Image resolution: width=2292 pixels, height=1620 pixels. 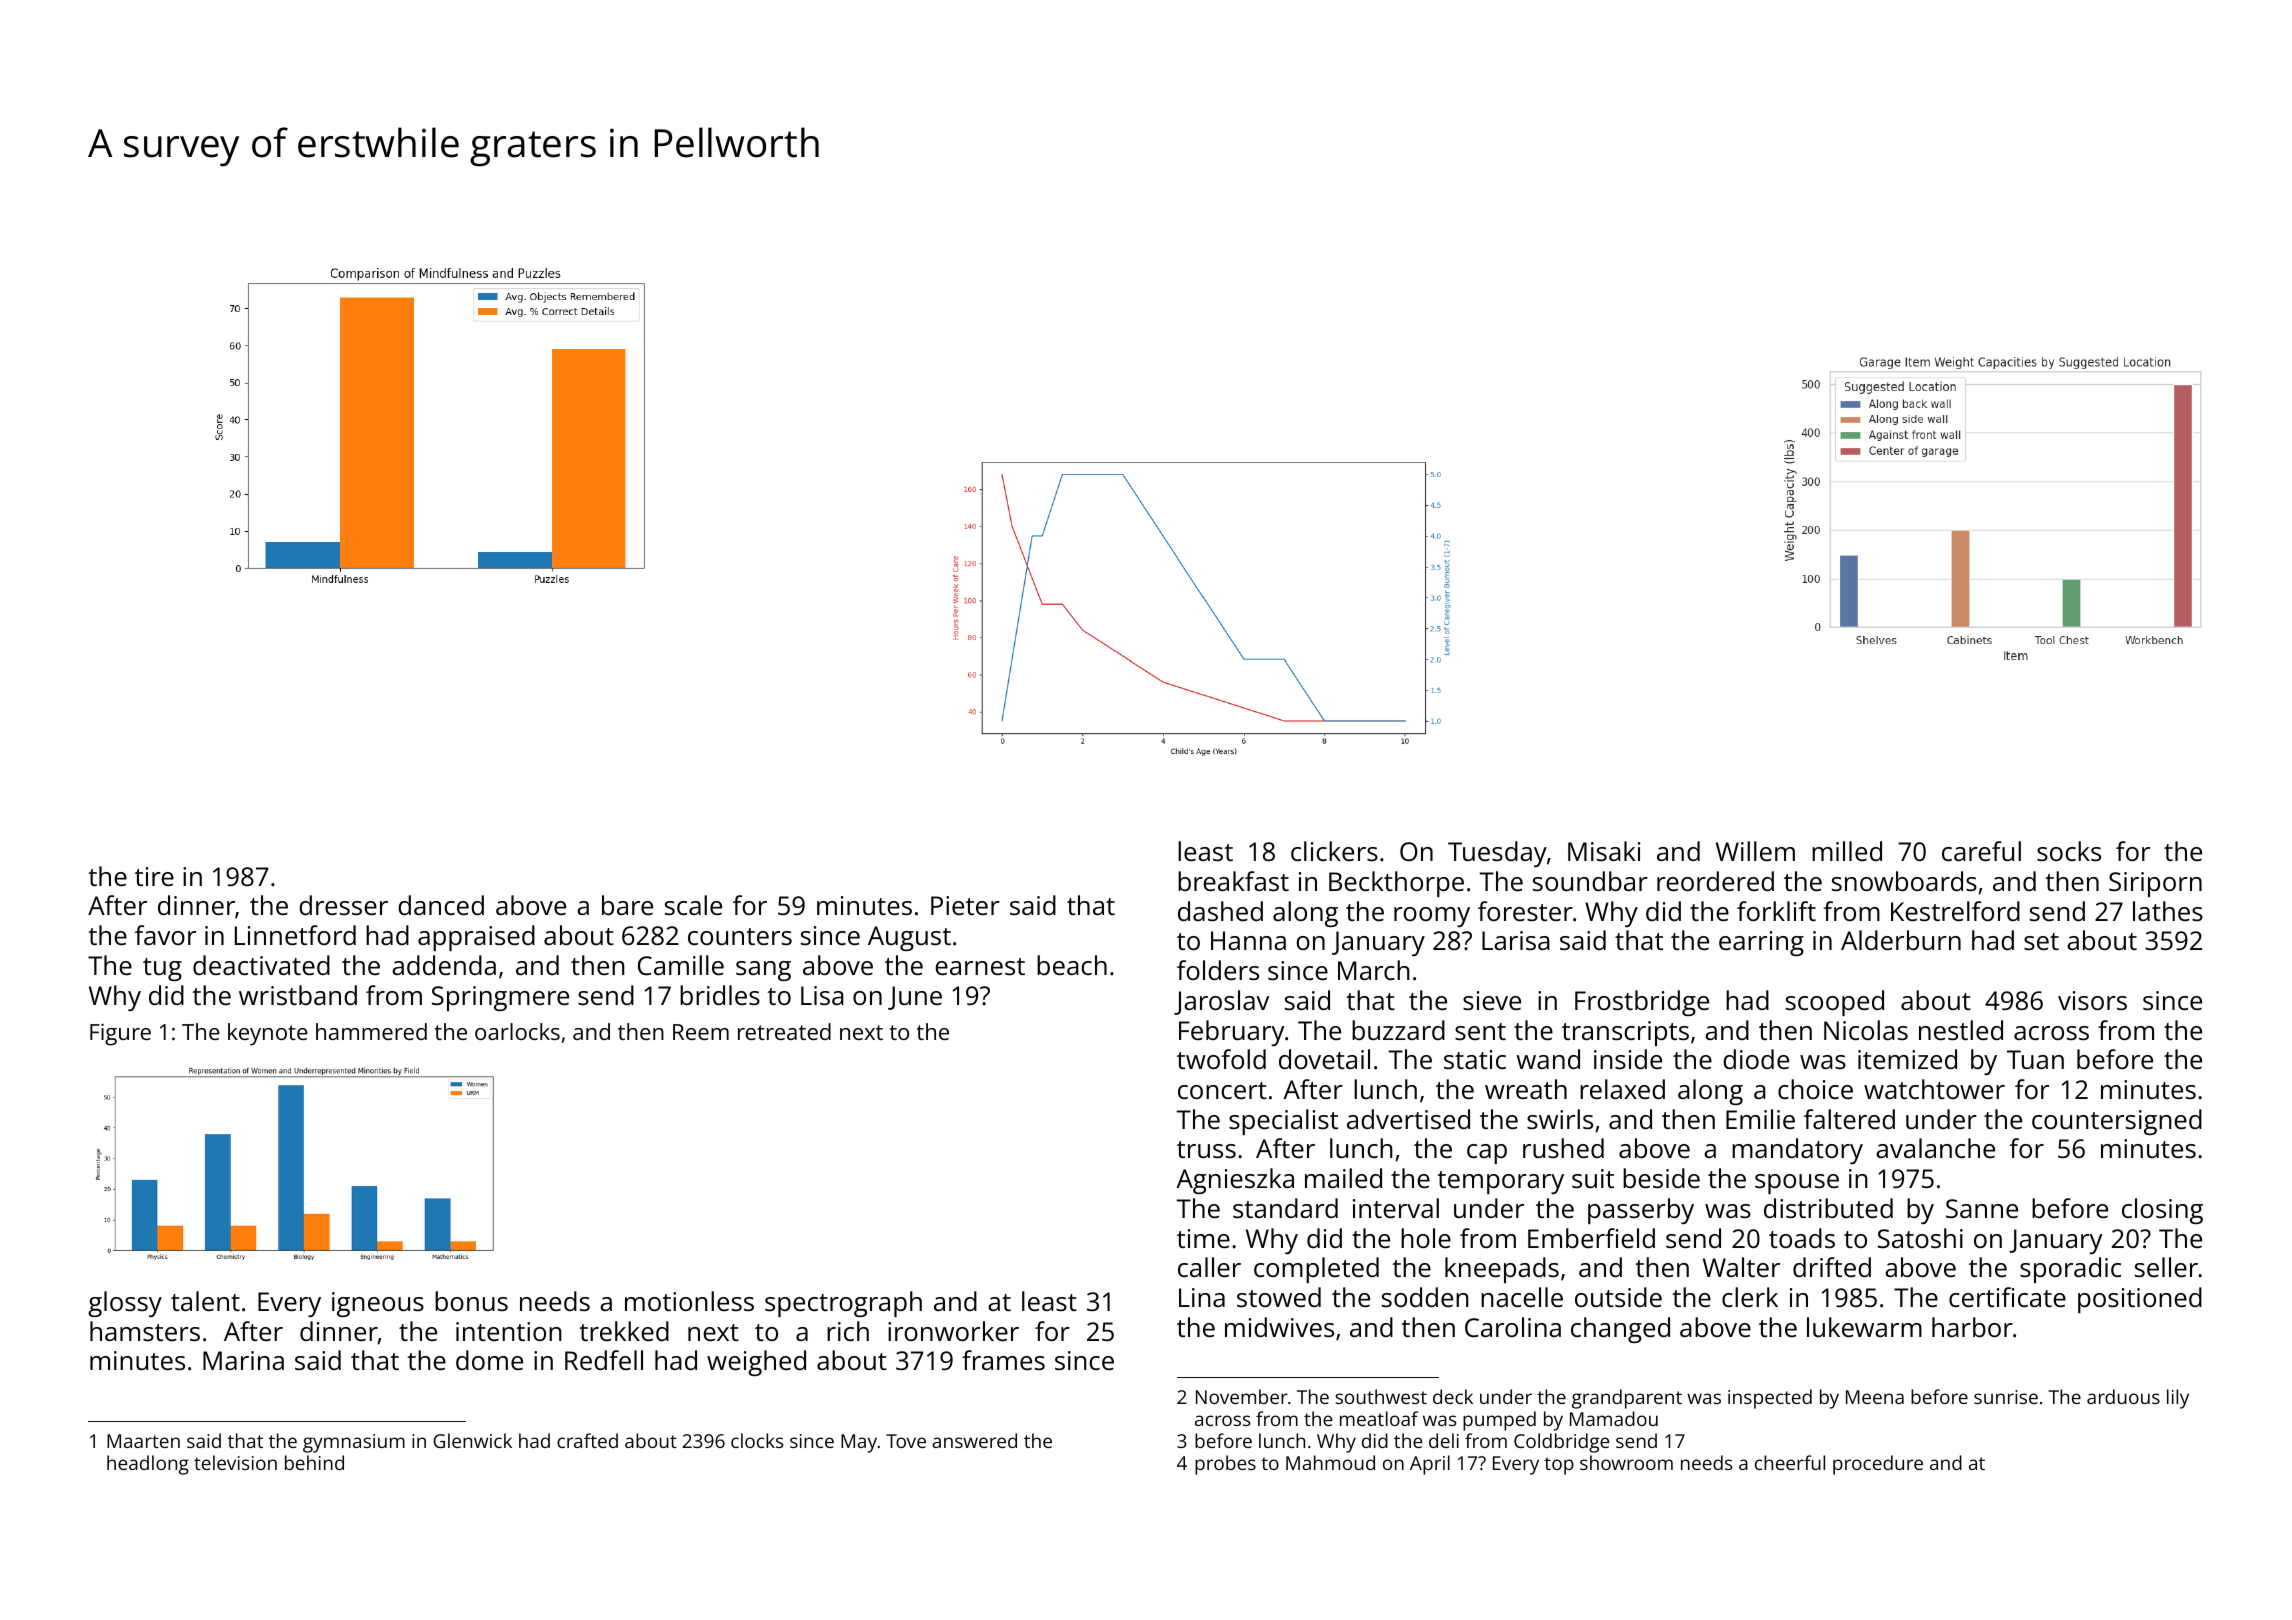 What do you see at coordinates (472, 1440) in the document?
I see `Glenwick` at bounding box center [472, 1440].
